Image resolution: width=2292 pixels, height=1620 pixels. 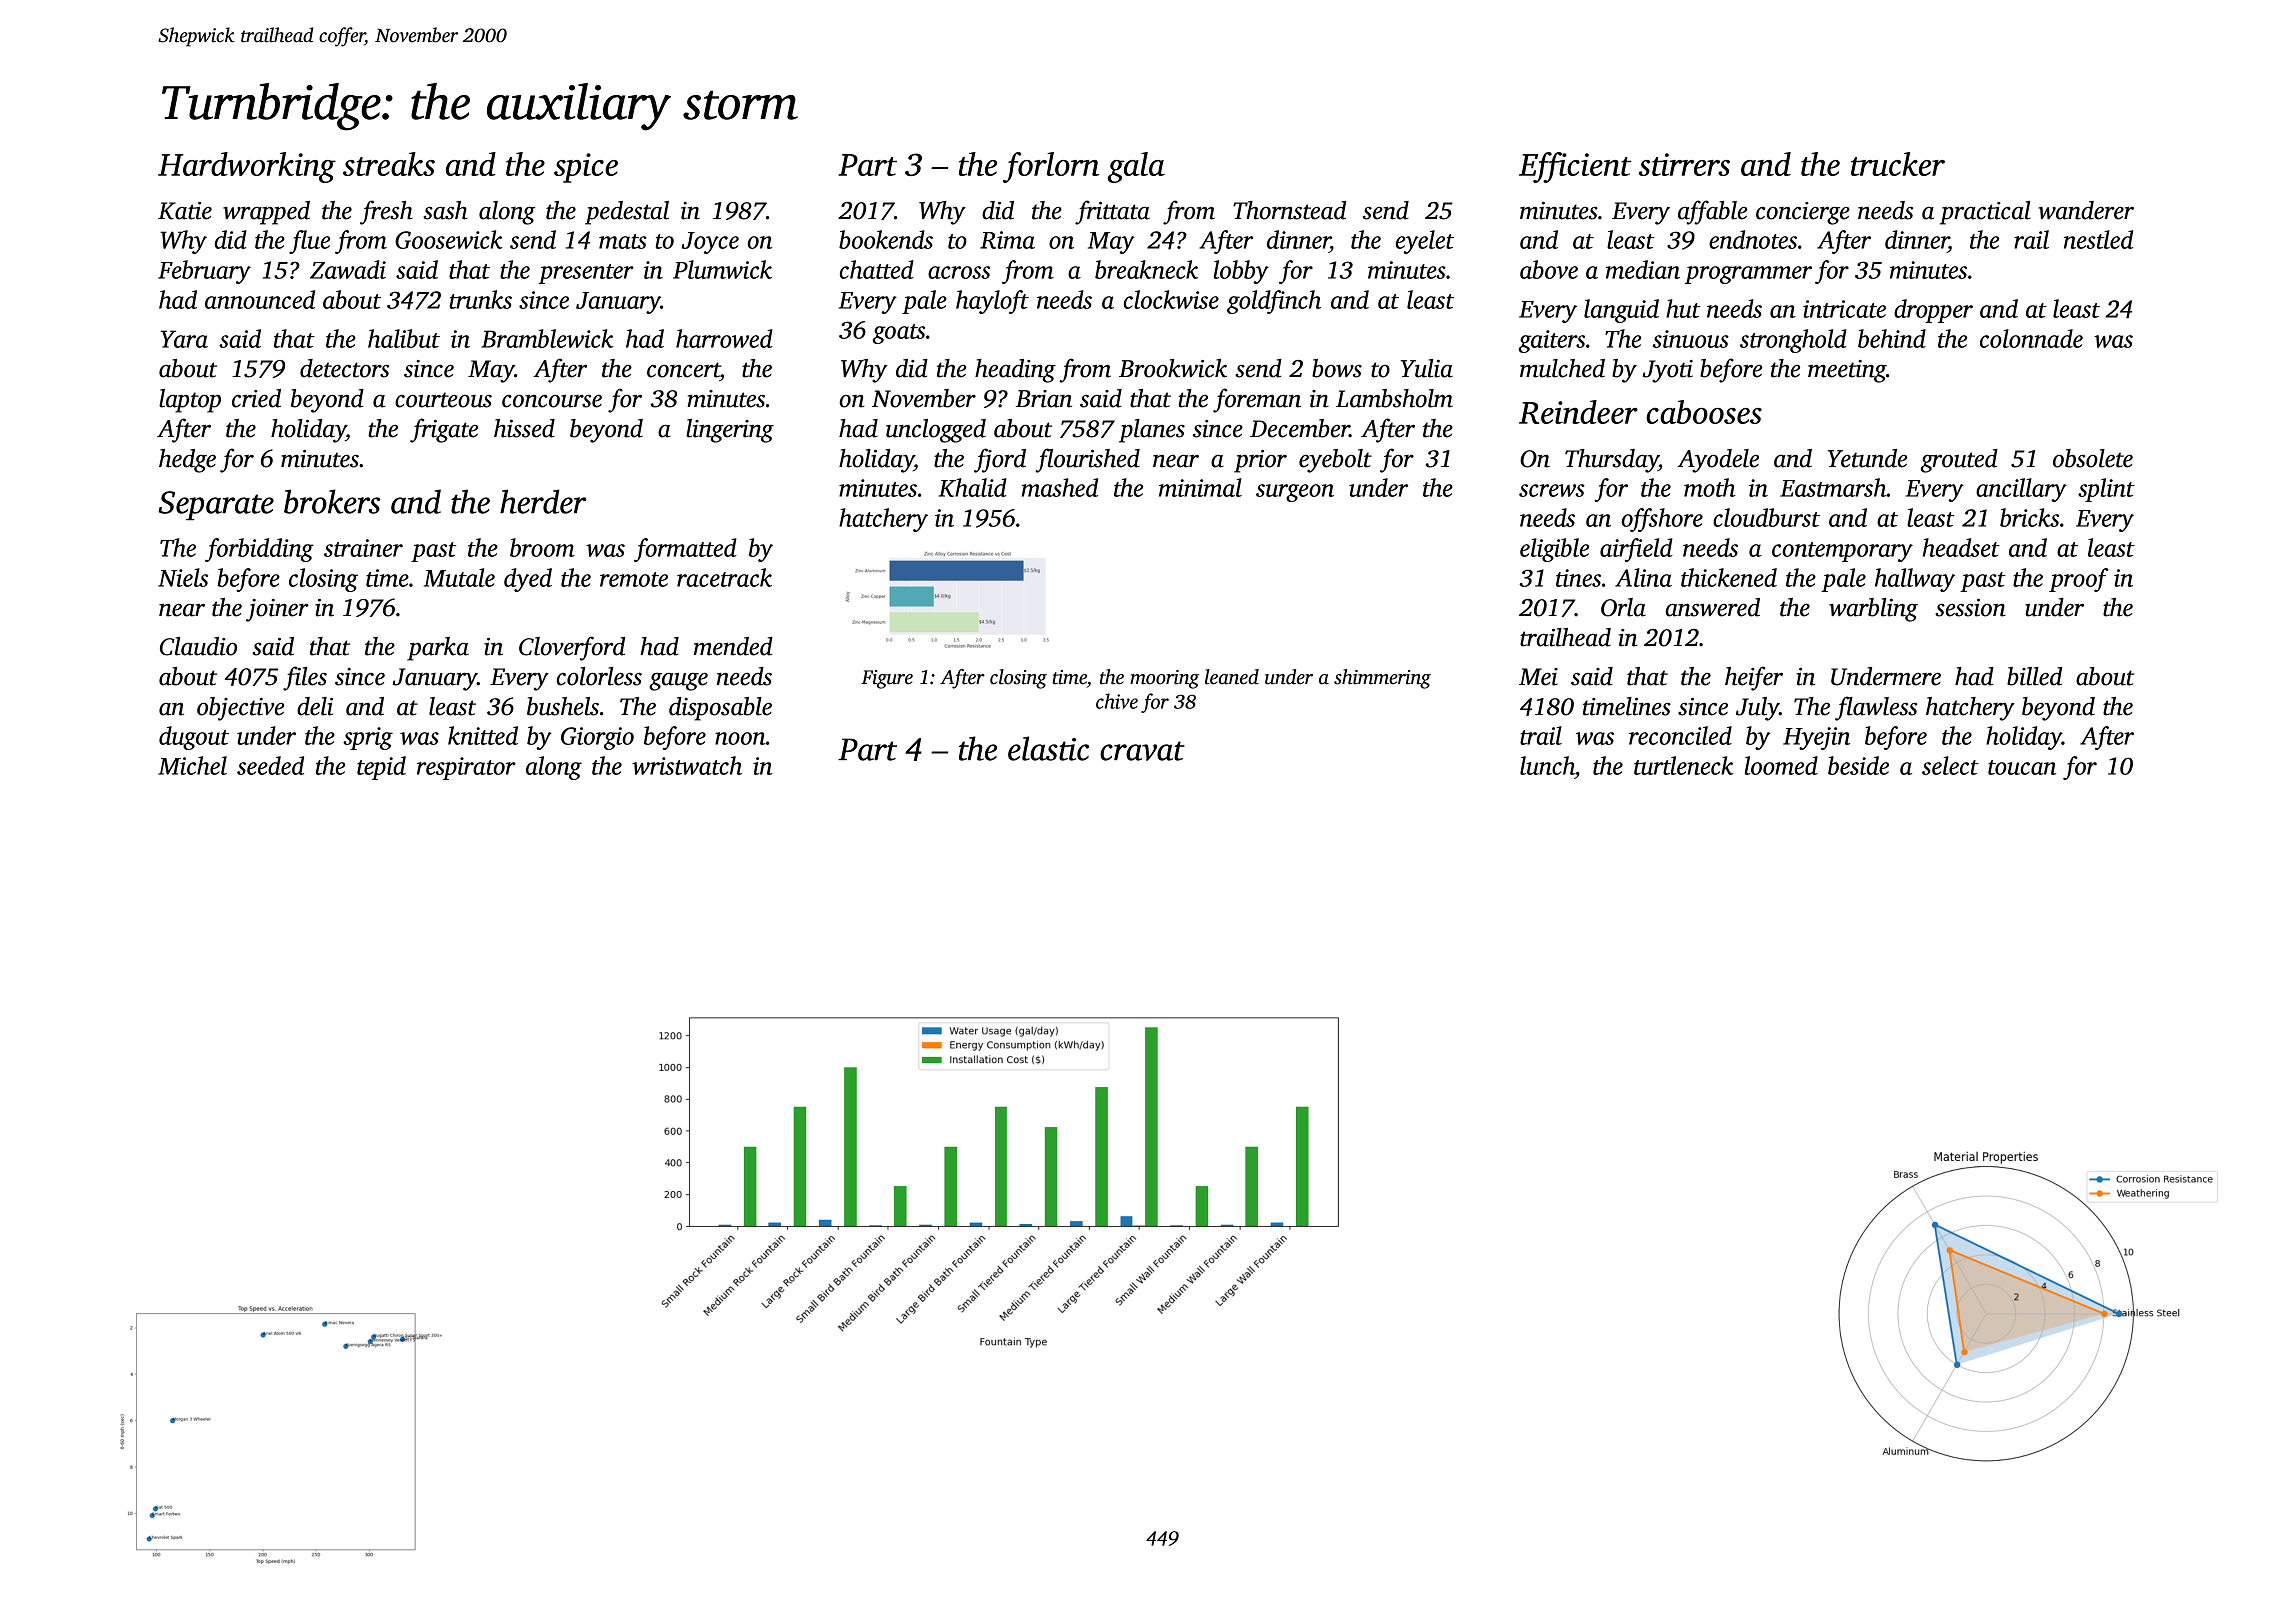 I want to click on thickened, so click(x=1729, y=577).
